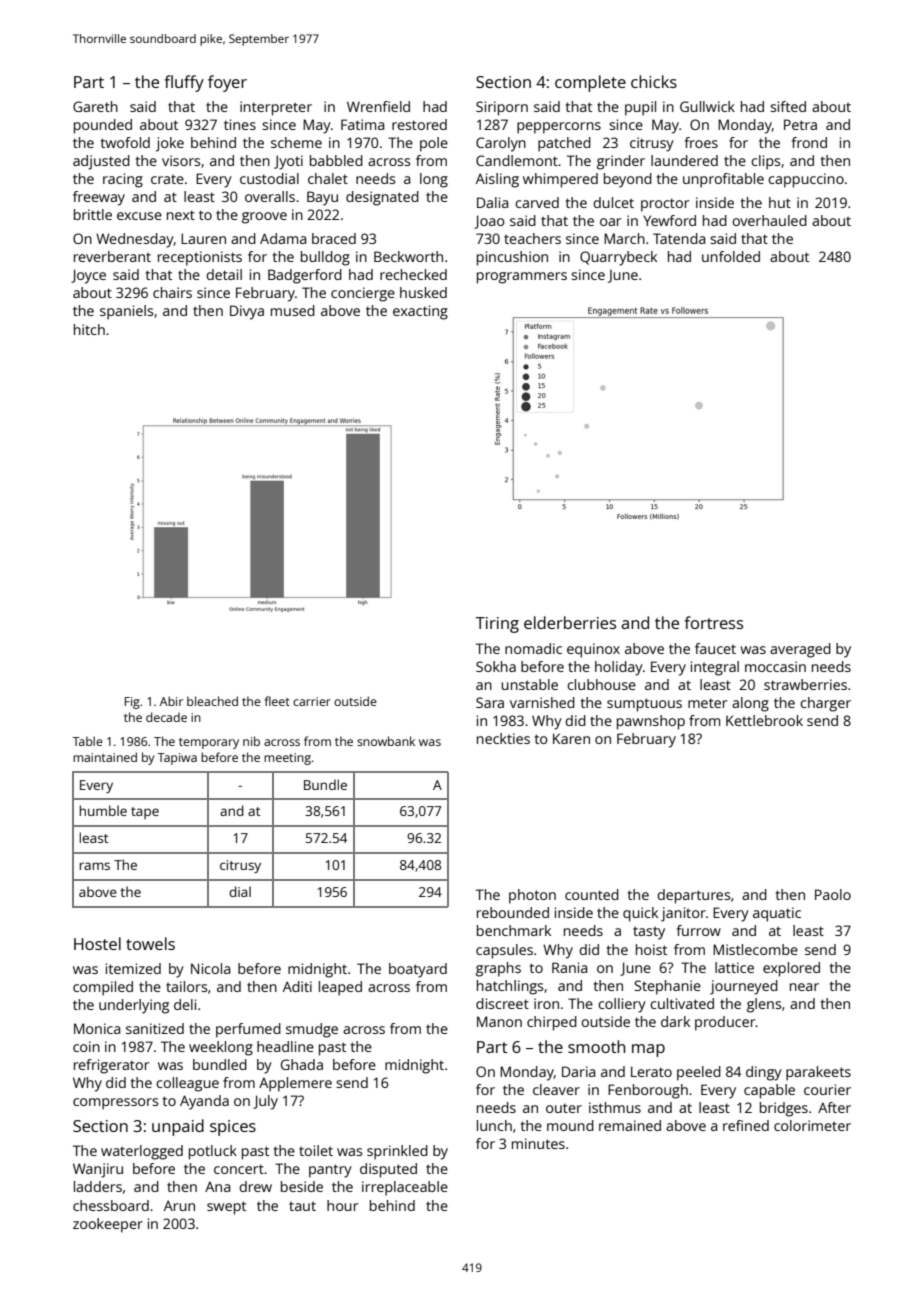  I want to click on elderberries, so click(570, 622).
